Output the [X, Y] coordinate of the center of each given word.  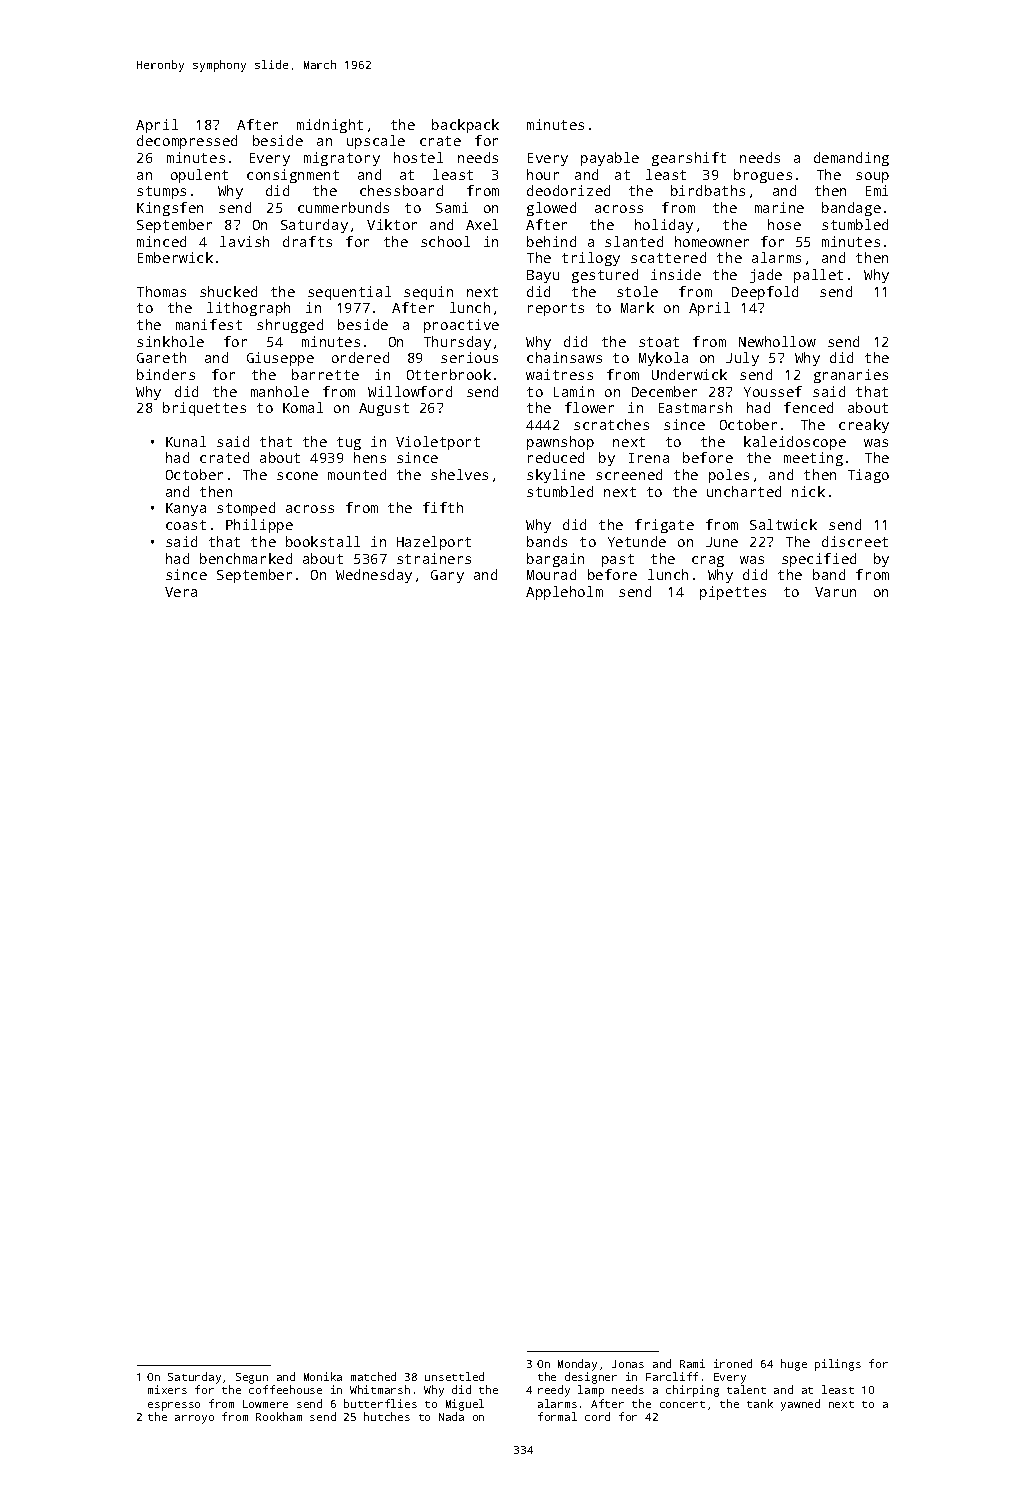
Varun [835, 592]
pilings [838, 1365]
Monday [577, 1365]
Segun [252, 1378]
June [722, 542]
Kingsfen [170, 209]
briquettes [204, 409]
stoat [659, 342]
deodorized [568, 190]
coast [186, 525]
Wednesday [374, 576]
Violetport [438, 443]
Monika [323, 1376]
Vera [181, 592]
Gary [447, 576]
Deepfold [765, 293]
